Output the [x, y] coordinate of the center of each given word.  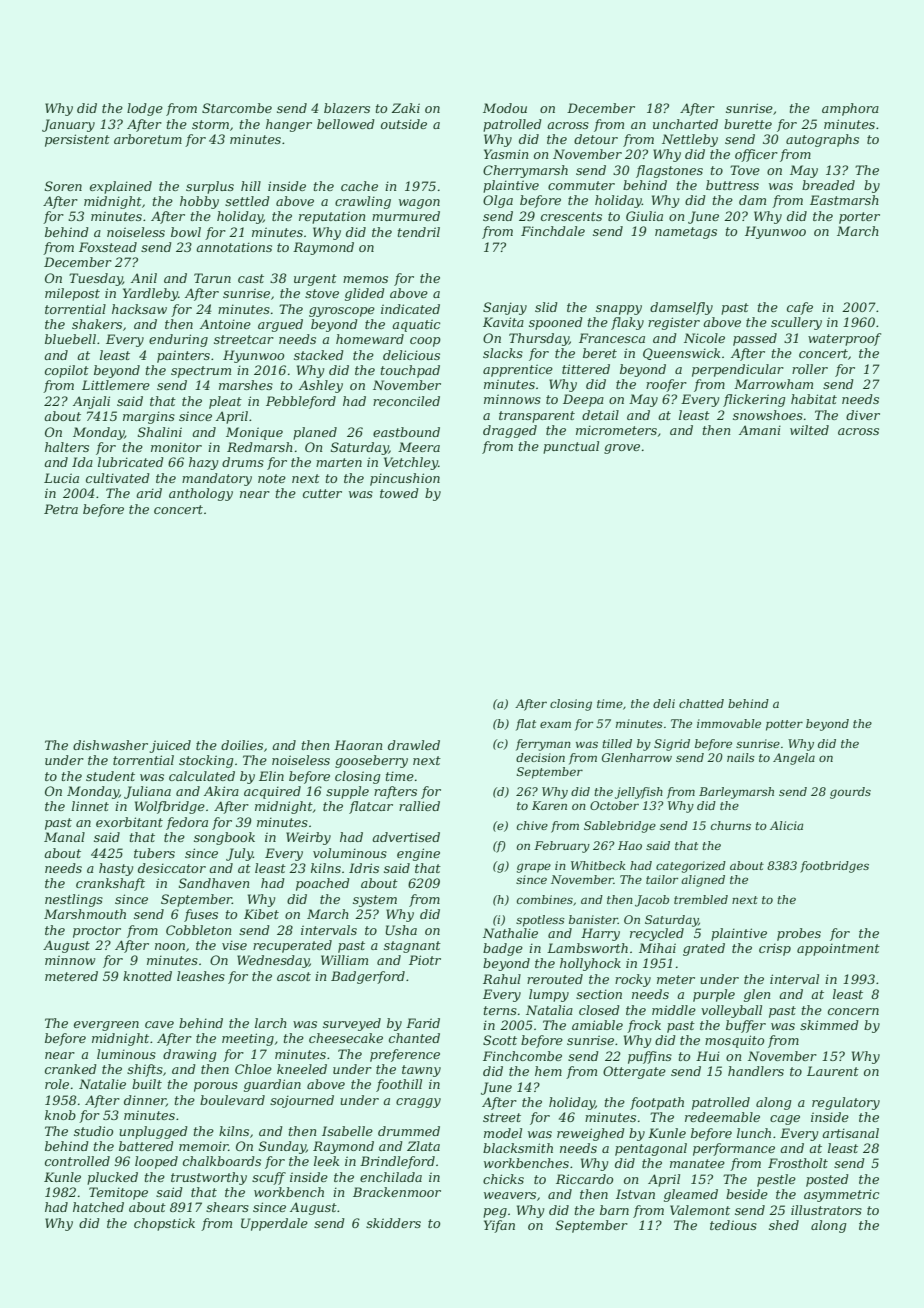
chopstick [164, 1224]
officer [756, 155]
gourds [850, 793]
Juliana [147, 792]
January [68, 125]
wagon [419, 204]
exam [555, 724]
